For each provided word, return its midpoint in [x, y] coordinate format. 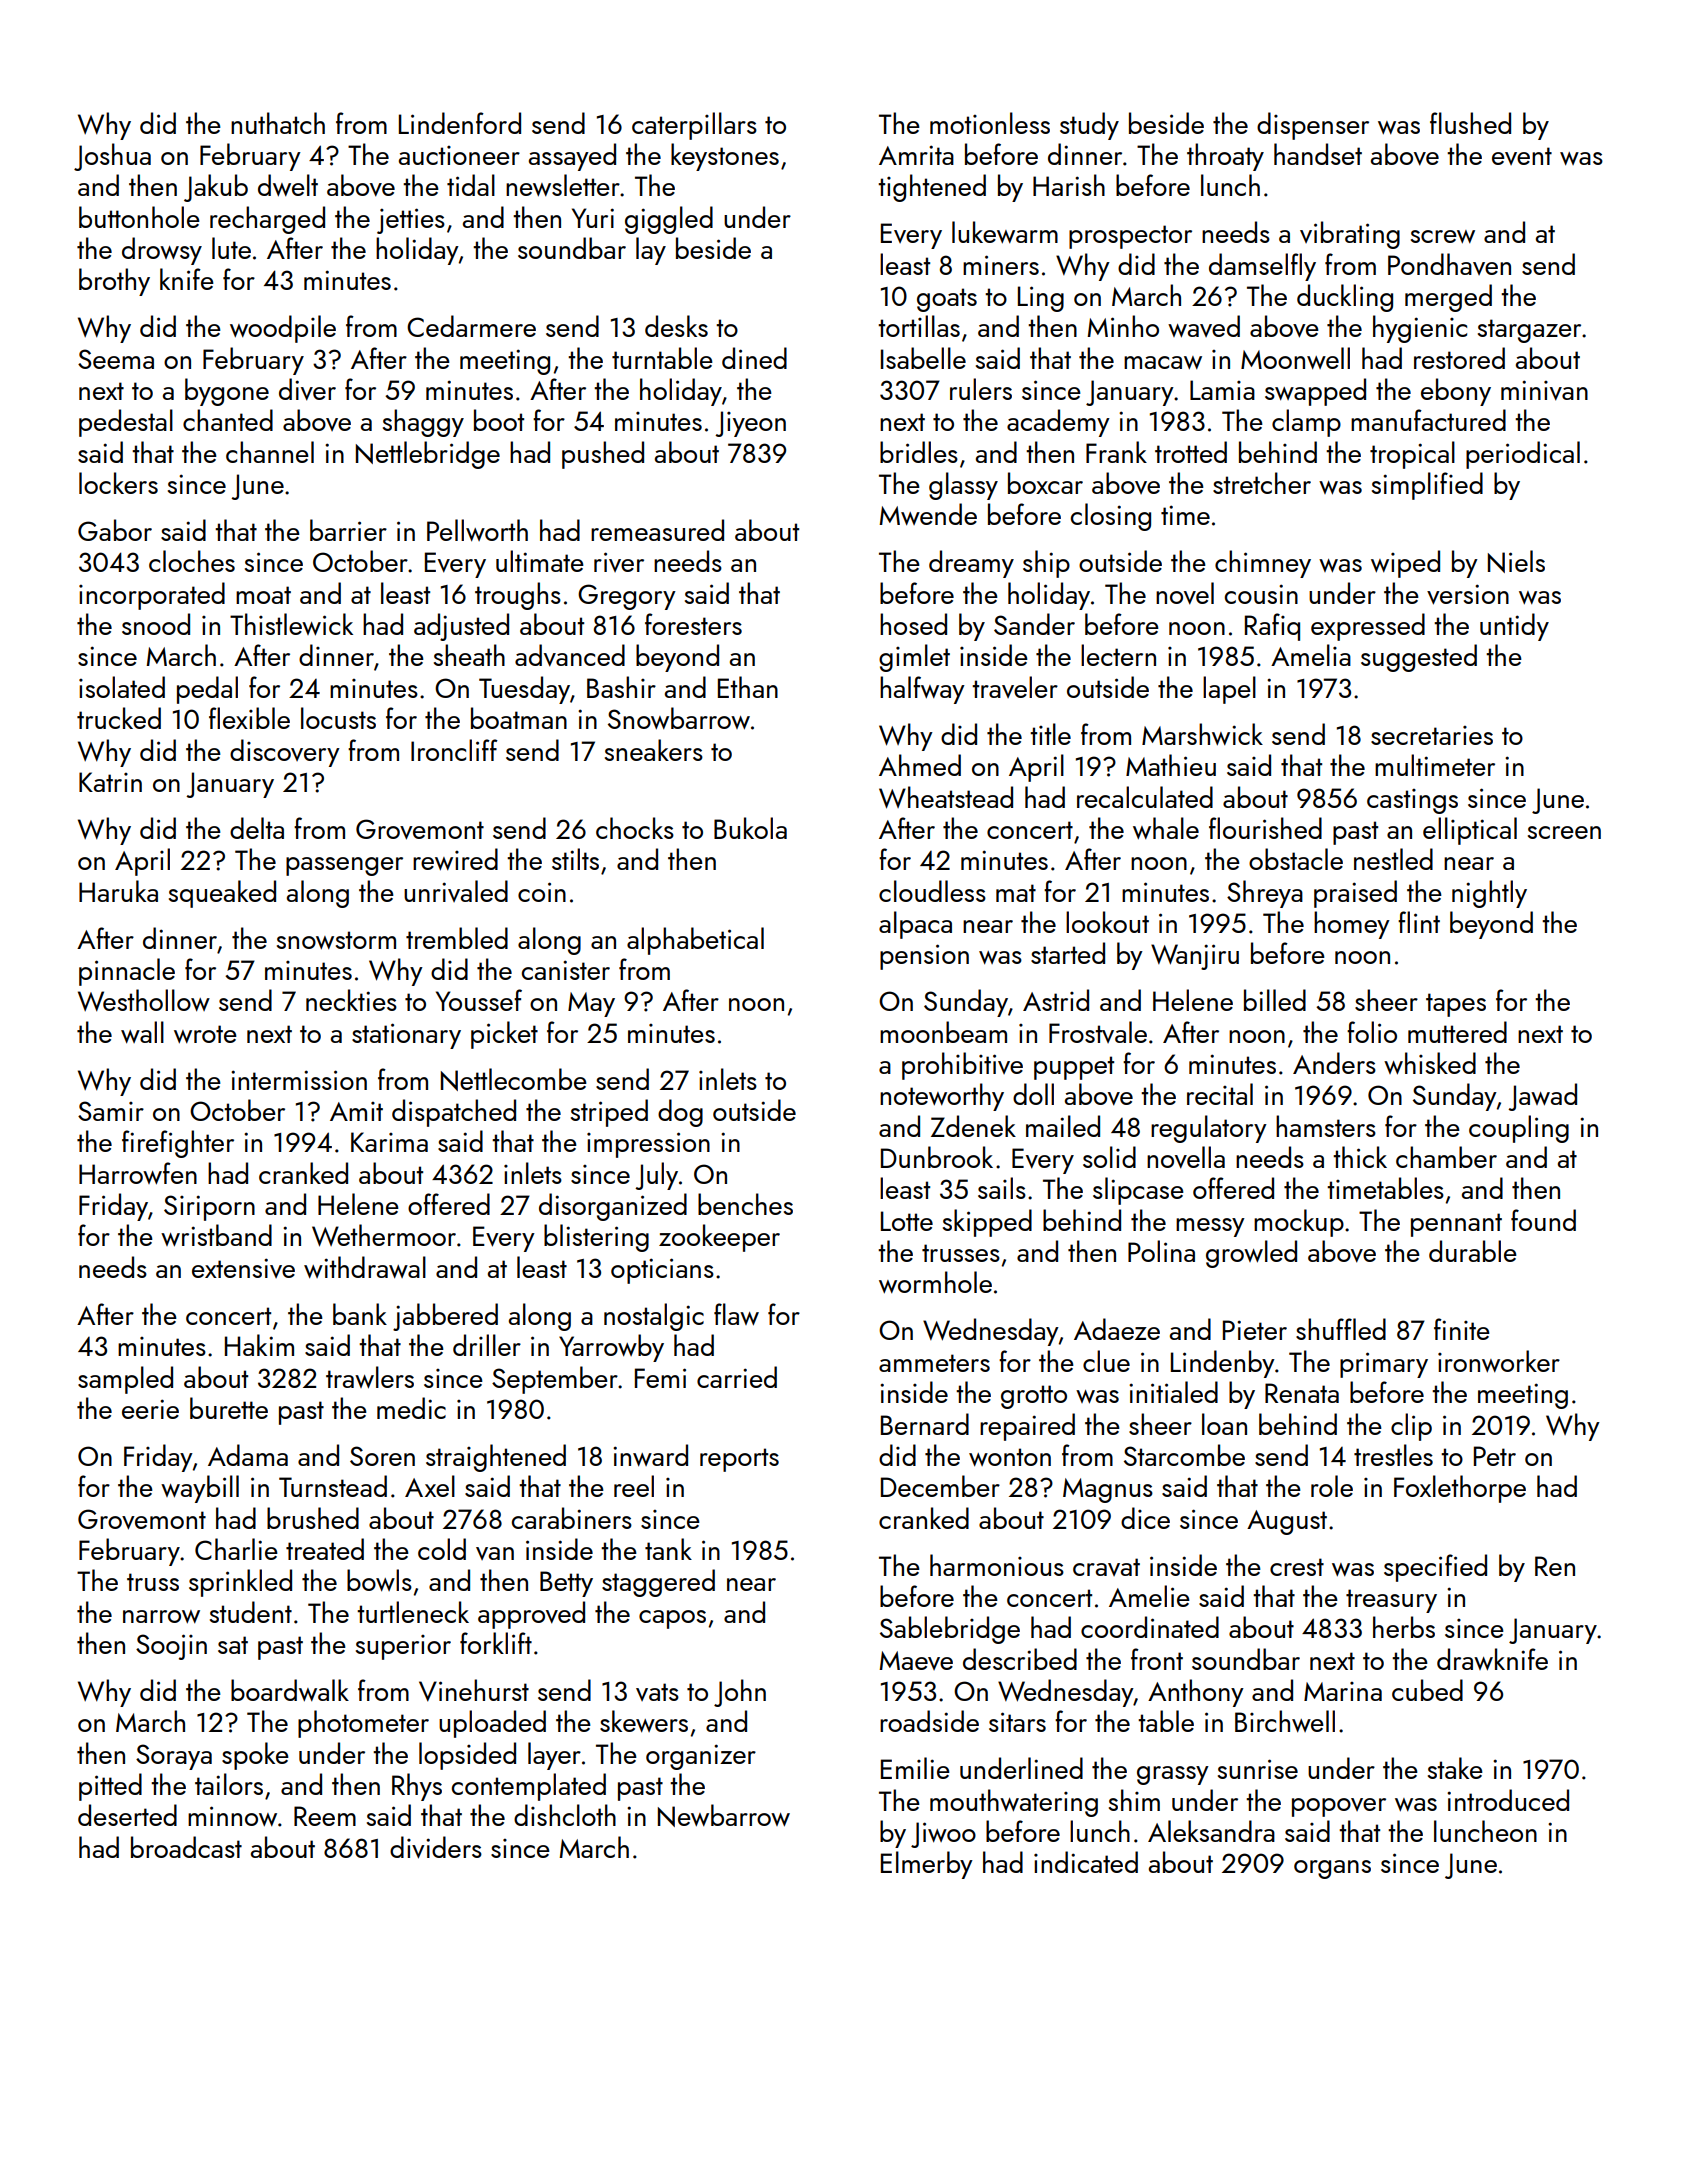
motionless [990, 123]
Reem [325, 1816]
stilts [575, 859]
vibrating [1350, 235]
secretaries [1432, 735]
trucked [119, 718]
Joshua [112, 157]
